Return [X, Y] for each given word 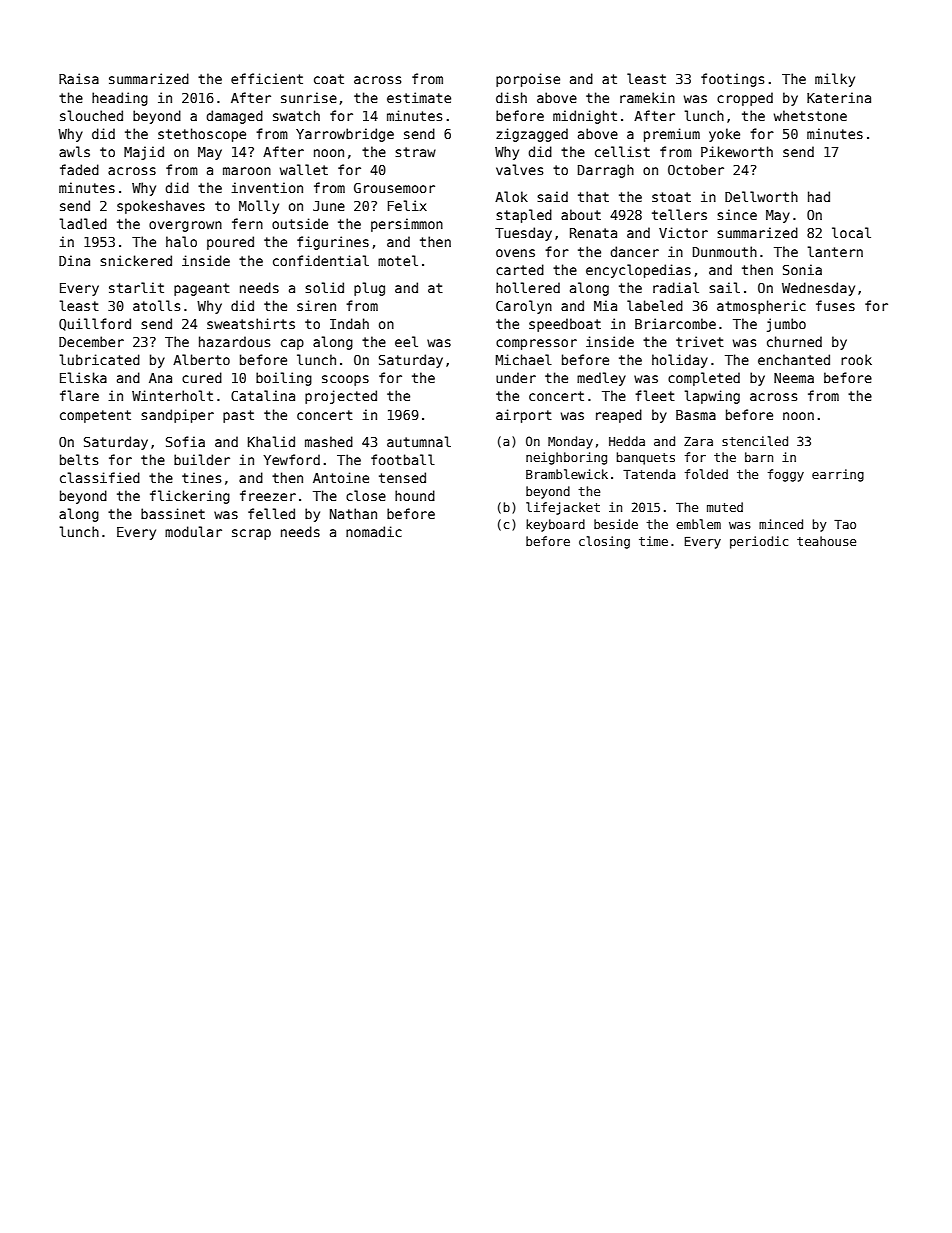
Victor [683, 232]
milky [835, 80]
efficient [267, 78]
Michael [524, 359]
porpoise [528, 80]
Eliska [83, 377]
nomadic [374, 531]
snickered [136, 260]
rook [856, 359]
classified [100, 477]
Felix [407, 205]
